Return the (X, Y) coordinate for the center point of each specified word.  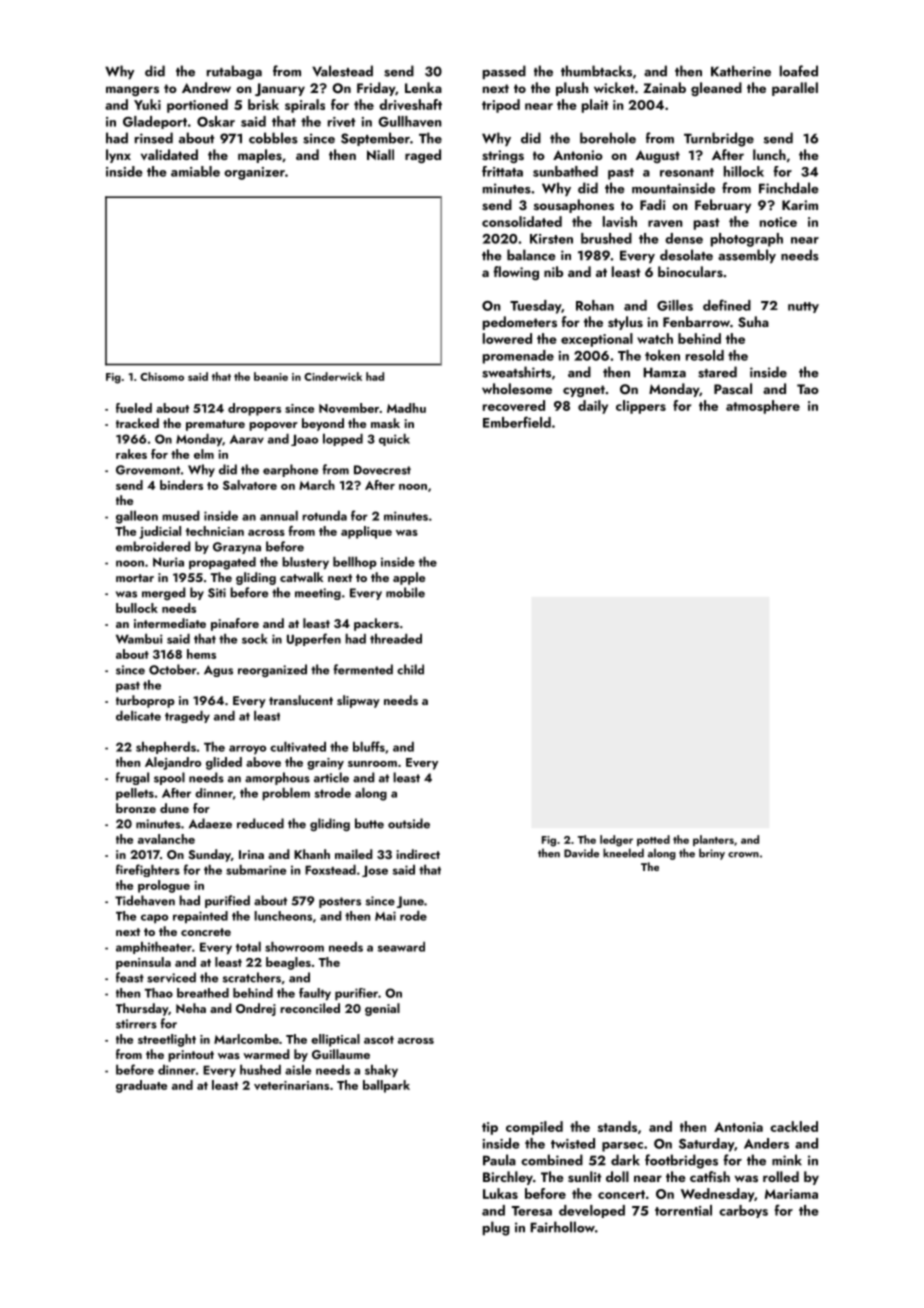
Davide (581, 853)
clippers (641, 407)
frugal (132, 778)
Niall (380, 154)
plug (496, 1228)
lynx (118, 156)
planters (713, 840)
